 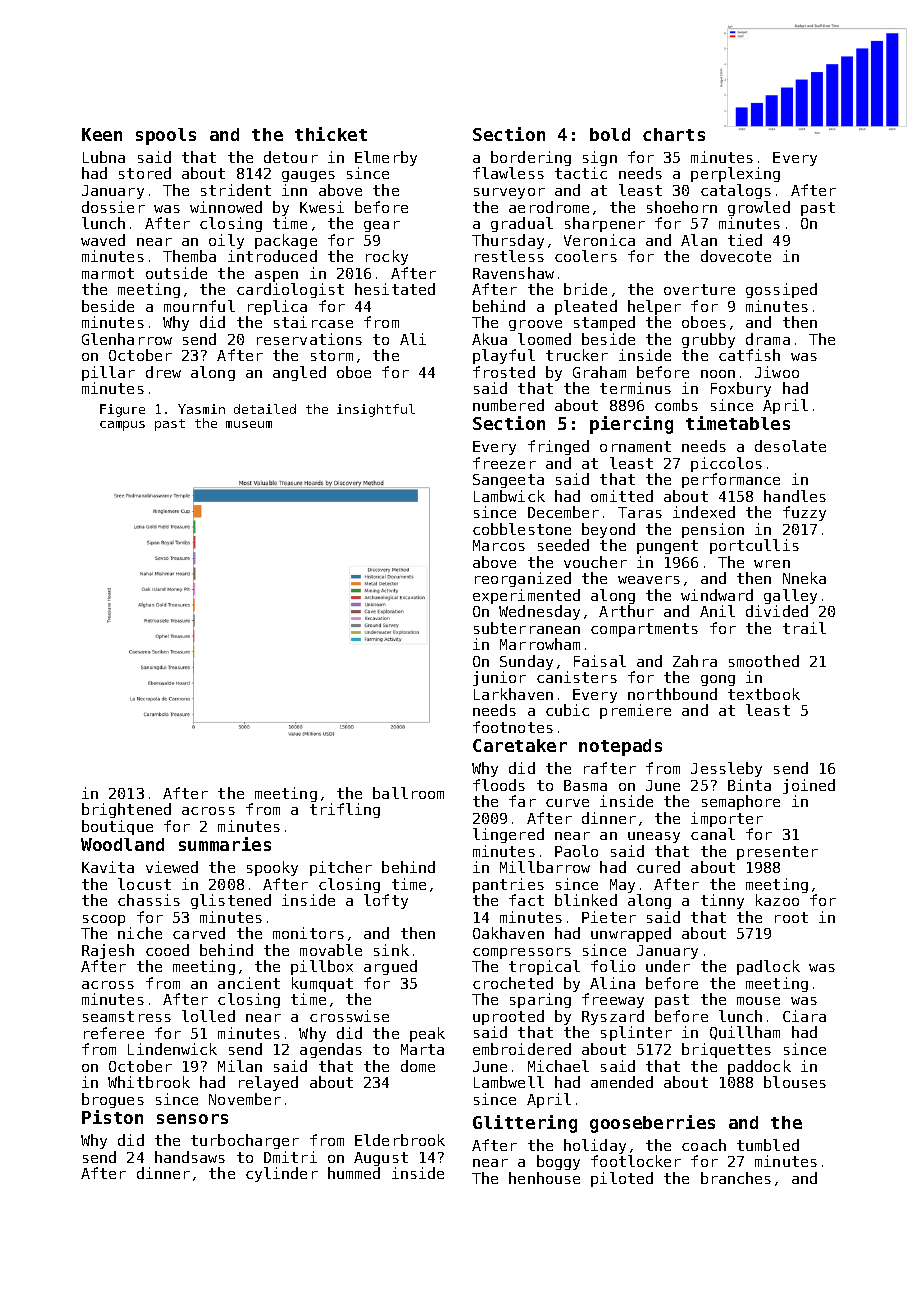 What do you see at coordinates (382, 226) in the screenshot?
I see `gear` at bounding box center [382, 226].
